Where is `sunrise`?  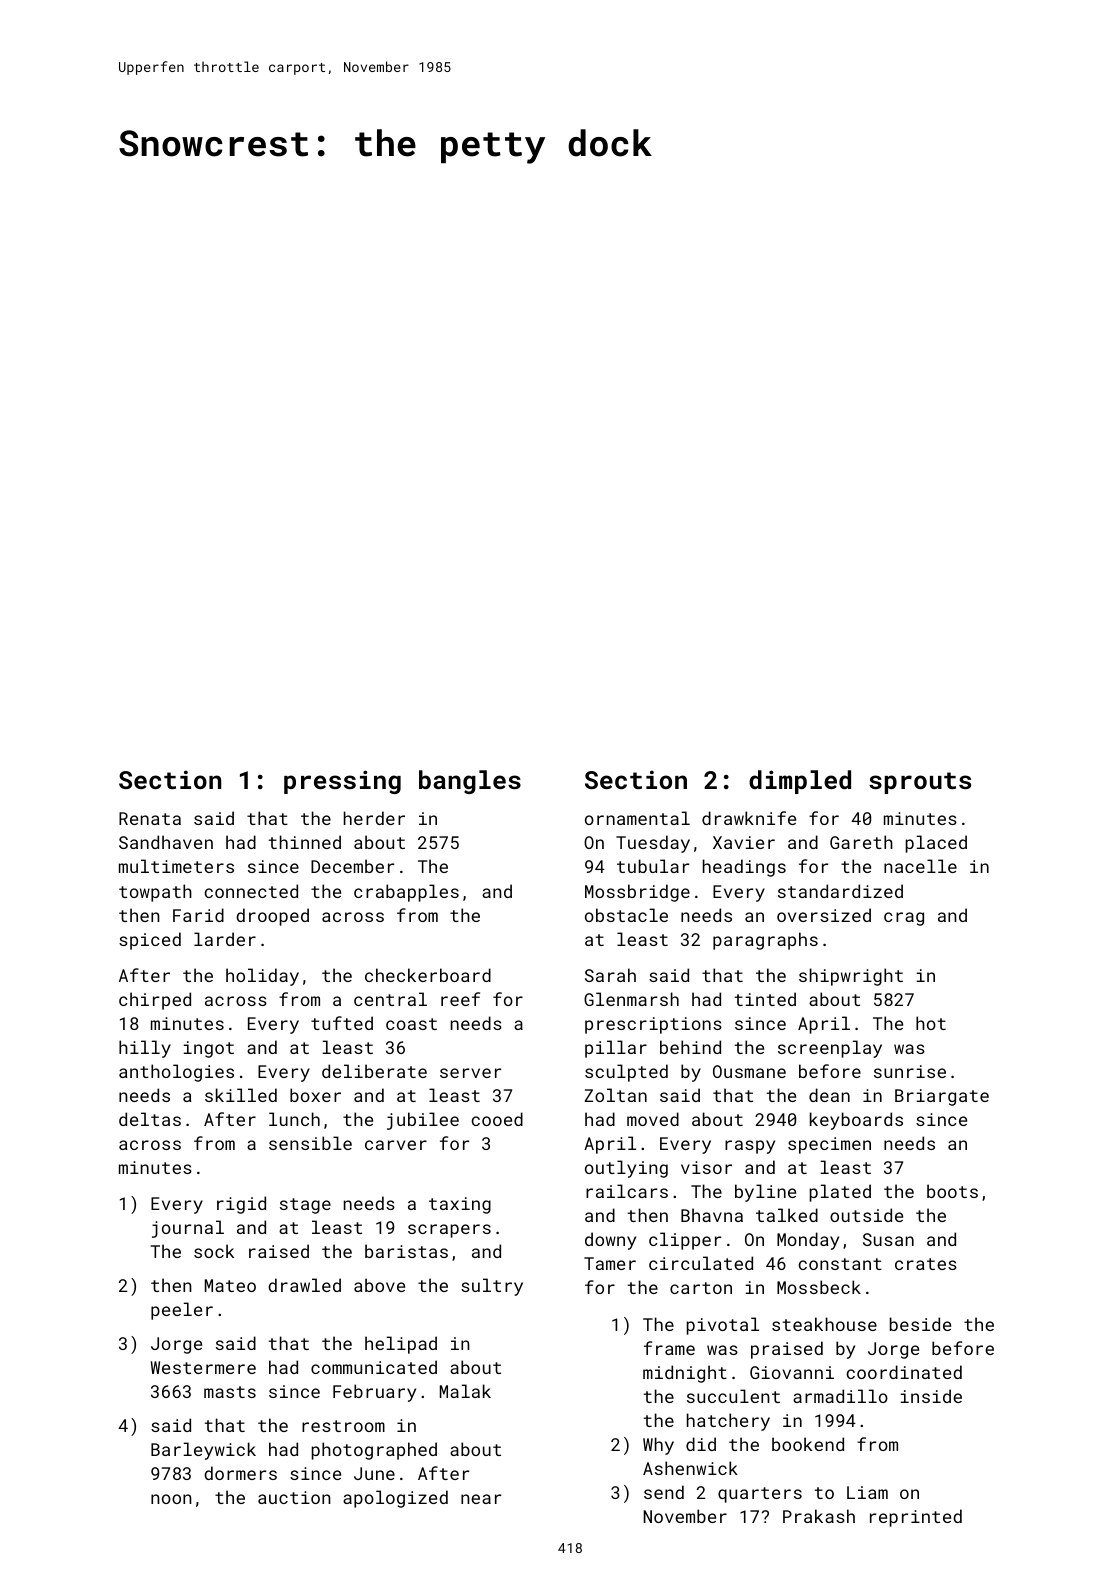 sunrise is located at coordinates (910, 1071).
